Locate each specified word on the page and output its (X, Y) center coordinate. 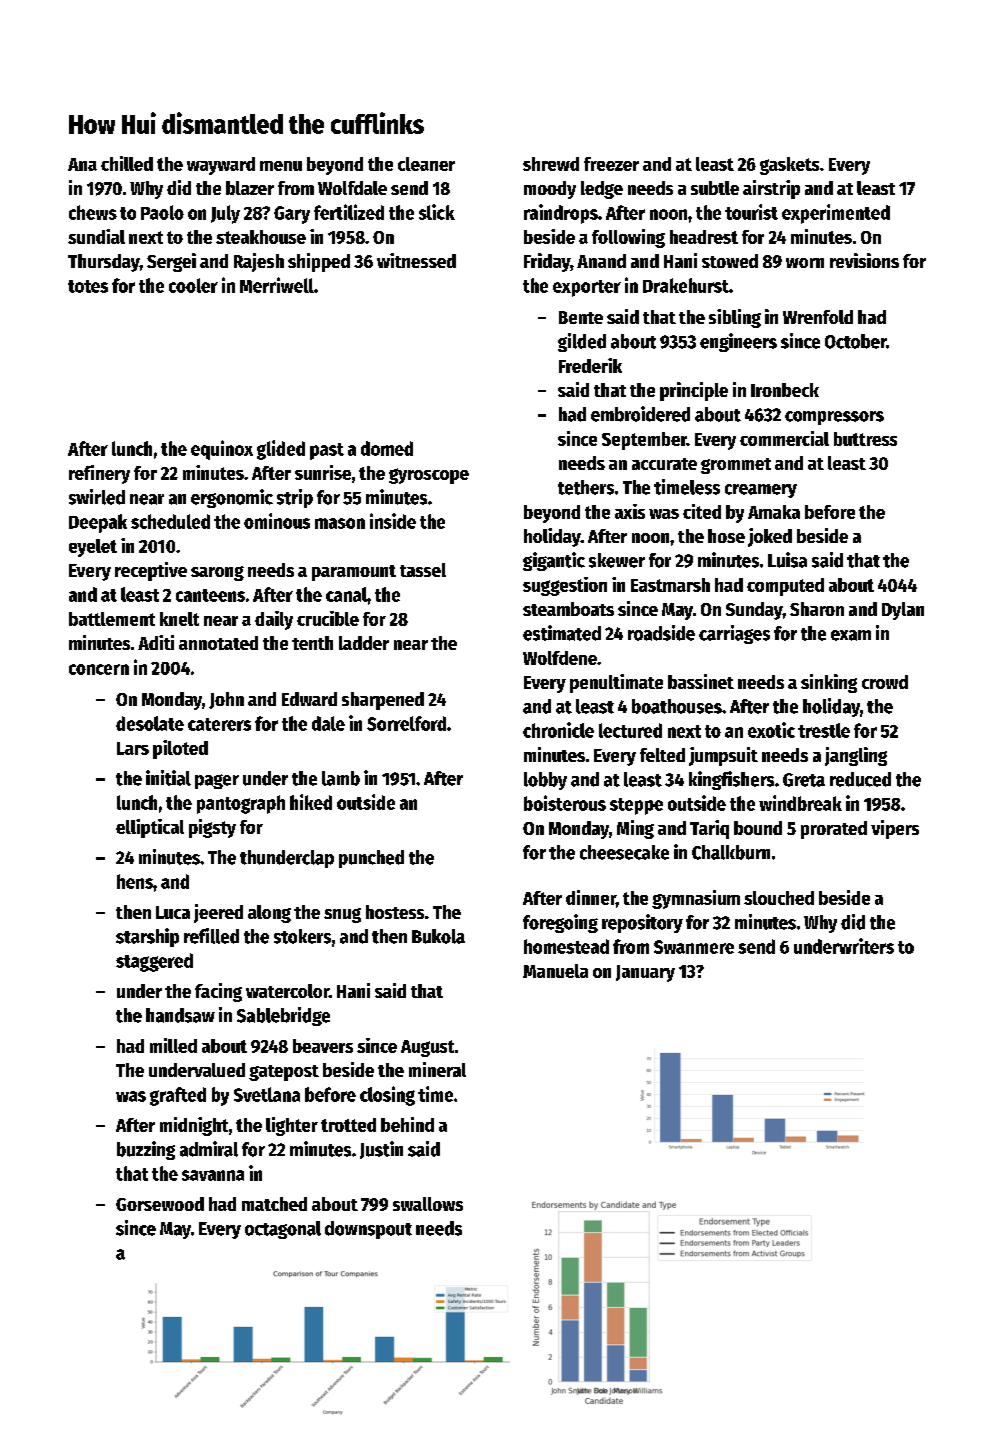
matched (274, 1204)
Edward (309, 699)
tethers (586, 487)
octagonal (283, 1230)
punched (371, 859)
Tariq (709, 829)
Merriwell (277, 285)
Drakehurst (686, 285)
